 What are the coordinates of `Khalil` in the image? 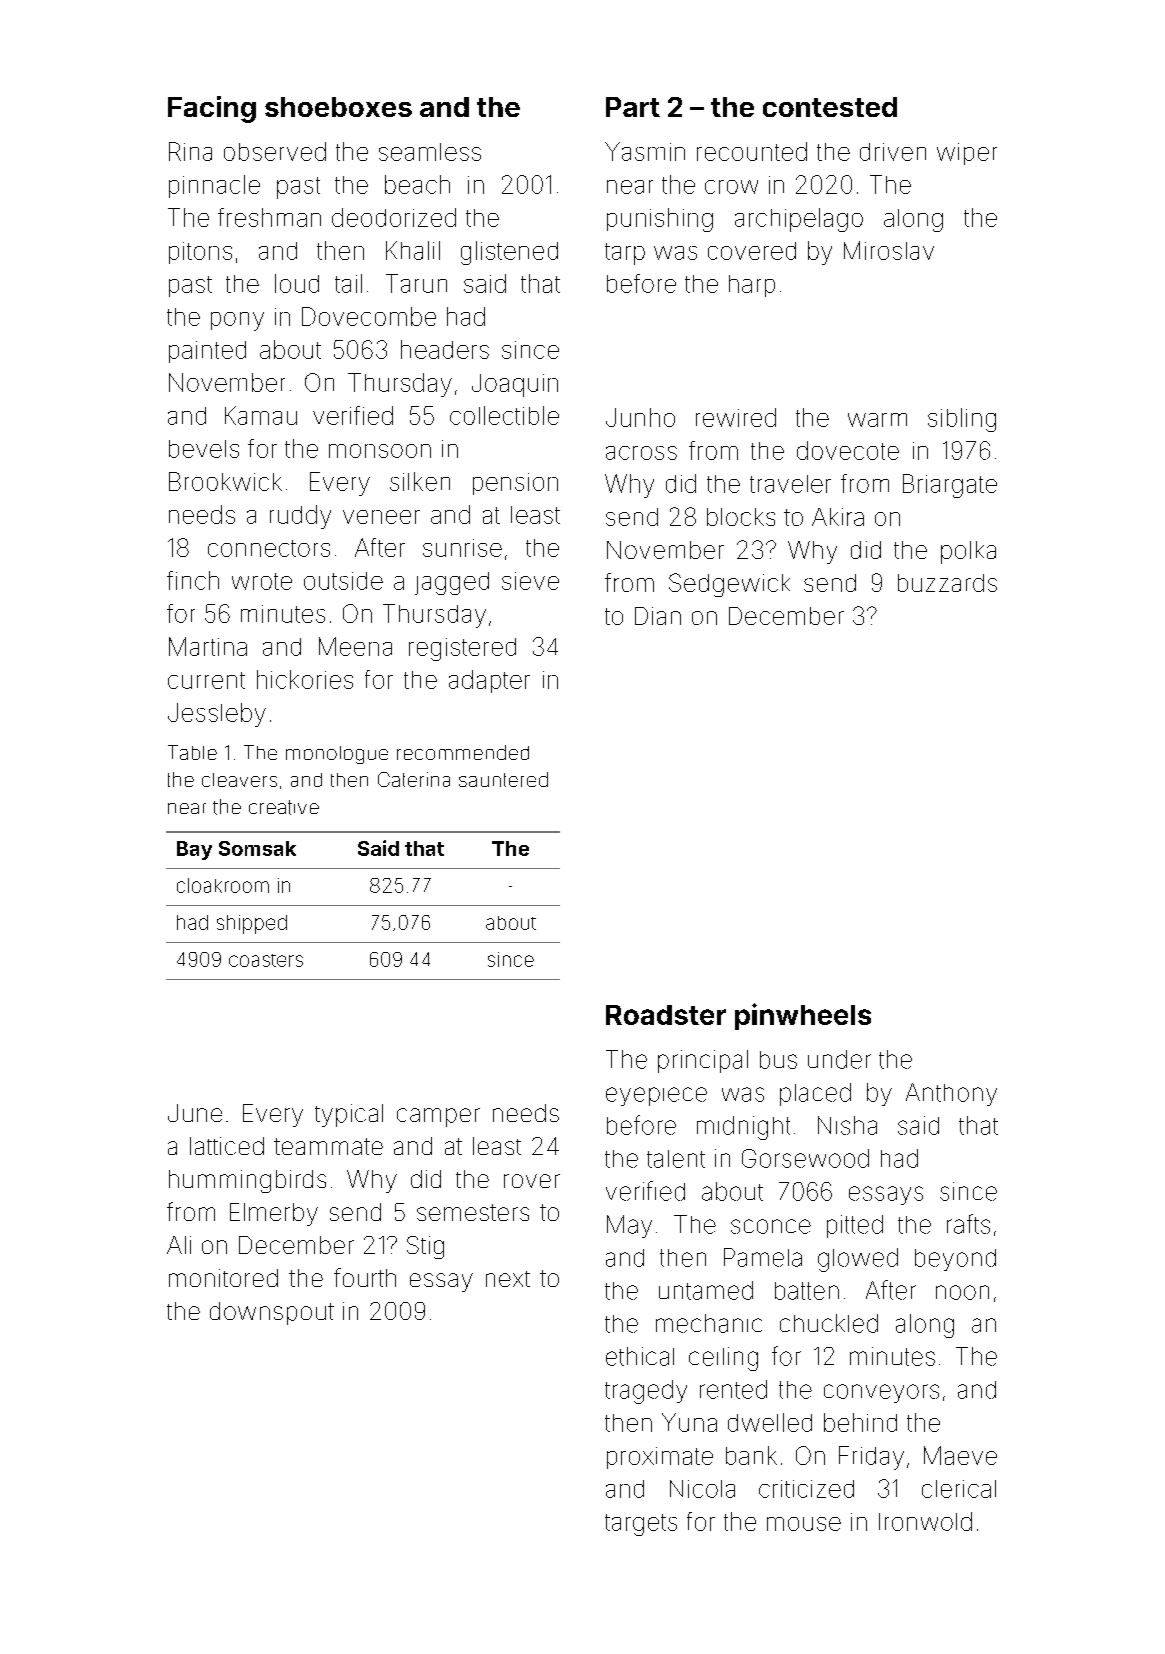 It's located at (413, 250).
